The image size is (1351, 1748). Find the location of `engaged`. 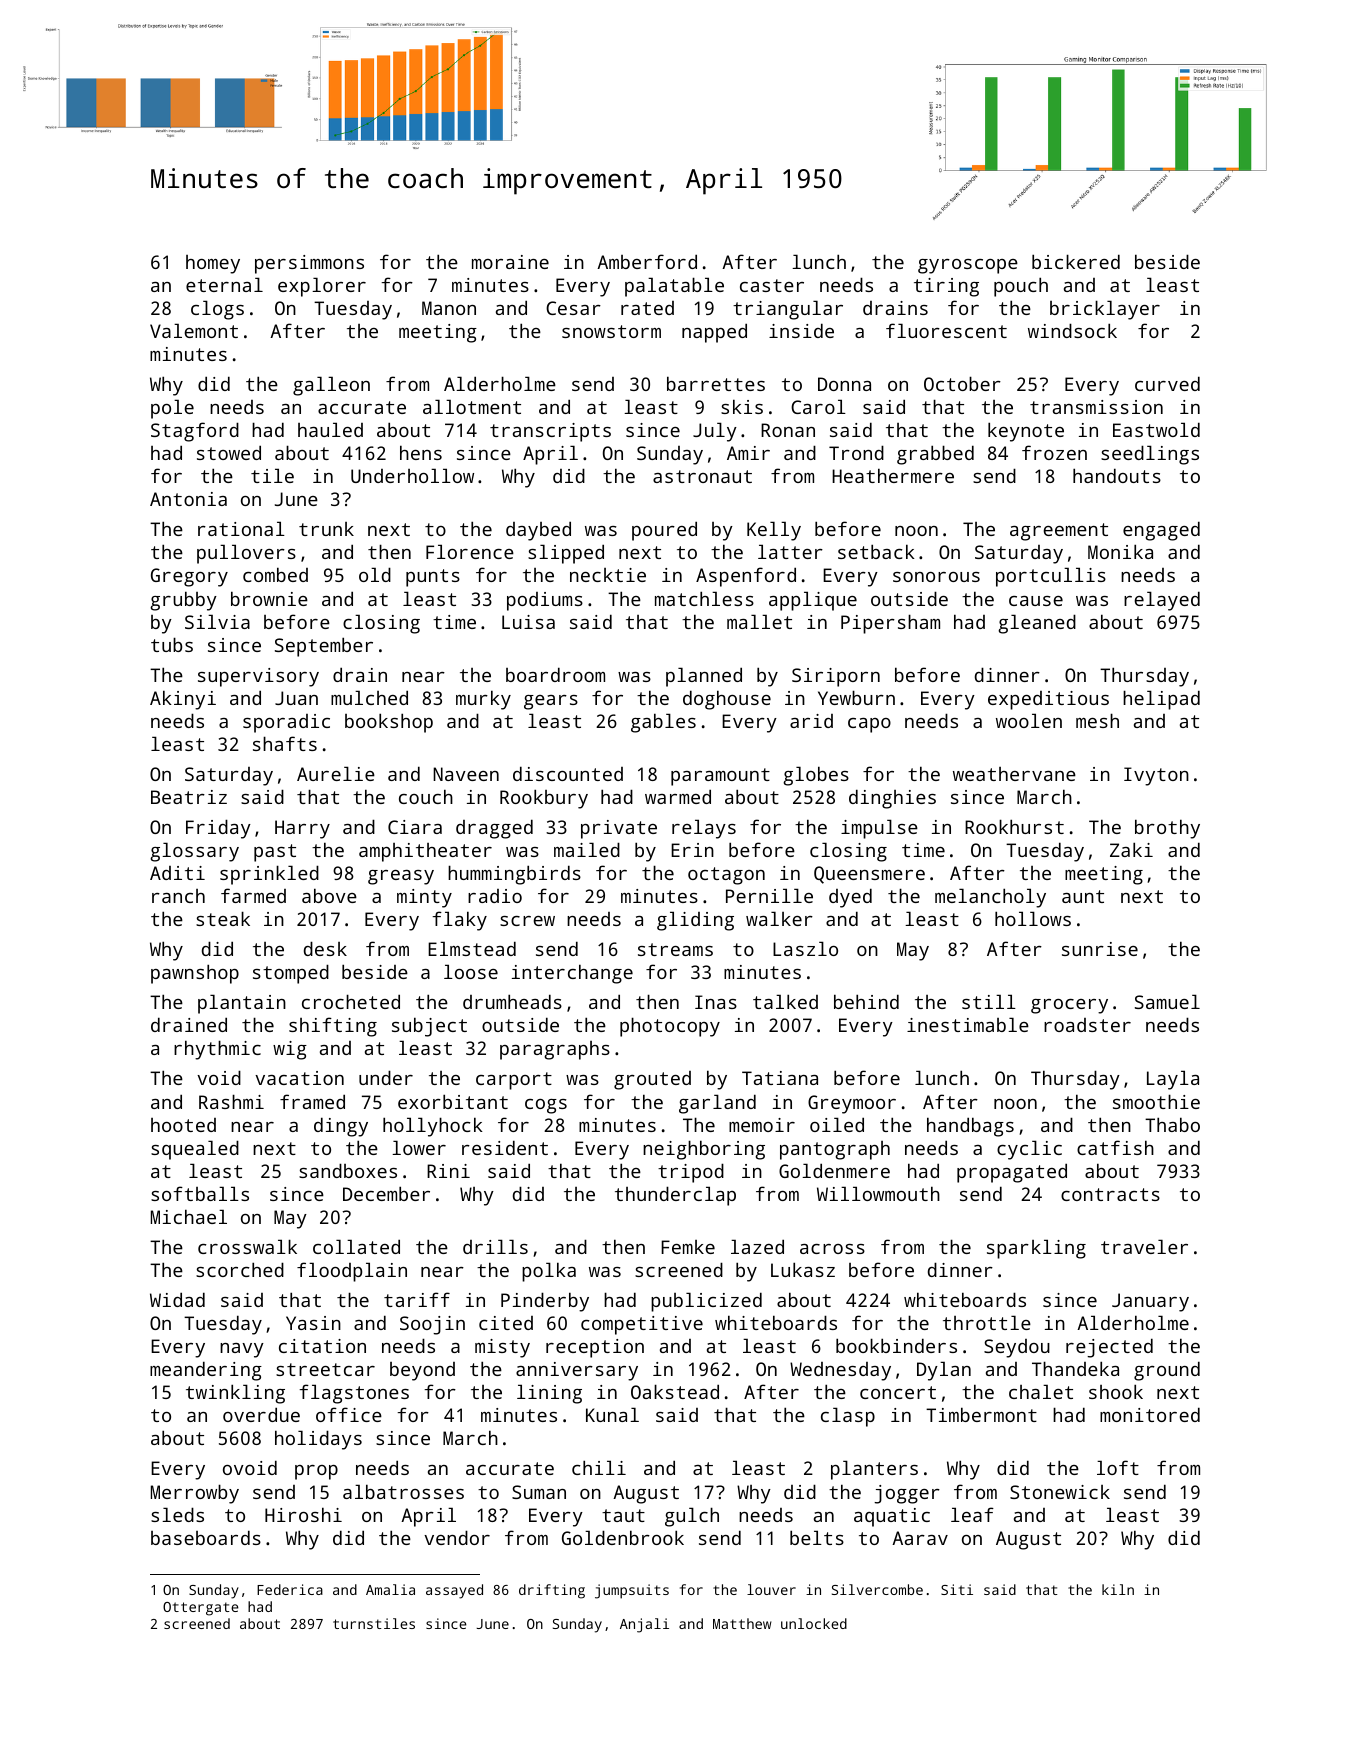

engaged is located at coordinates (1161, 531).
